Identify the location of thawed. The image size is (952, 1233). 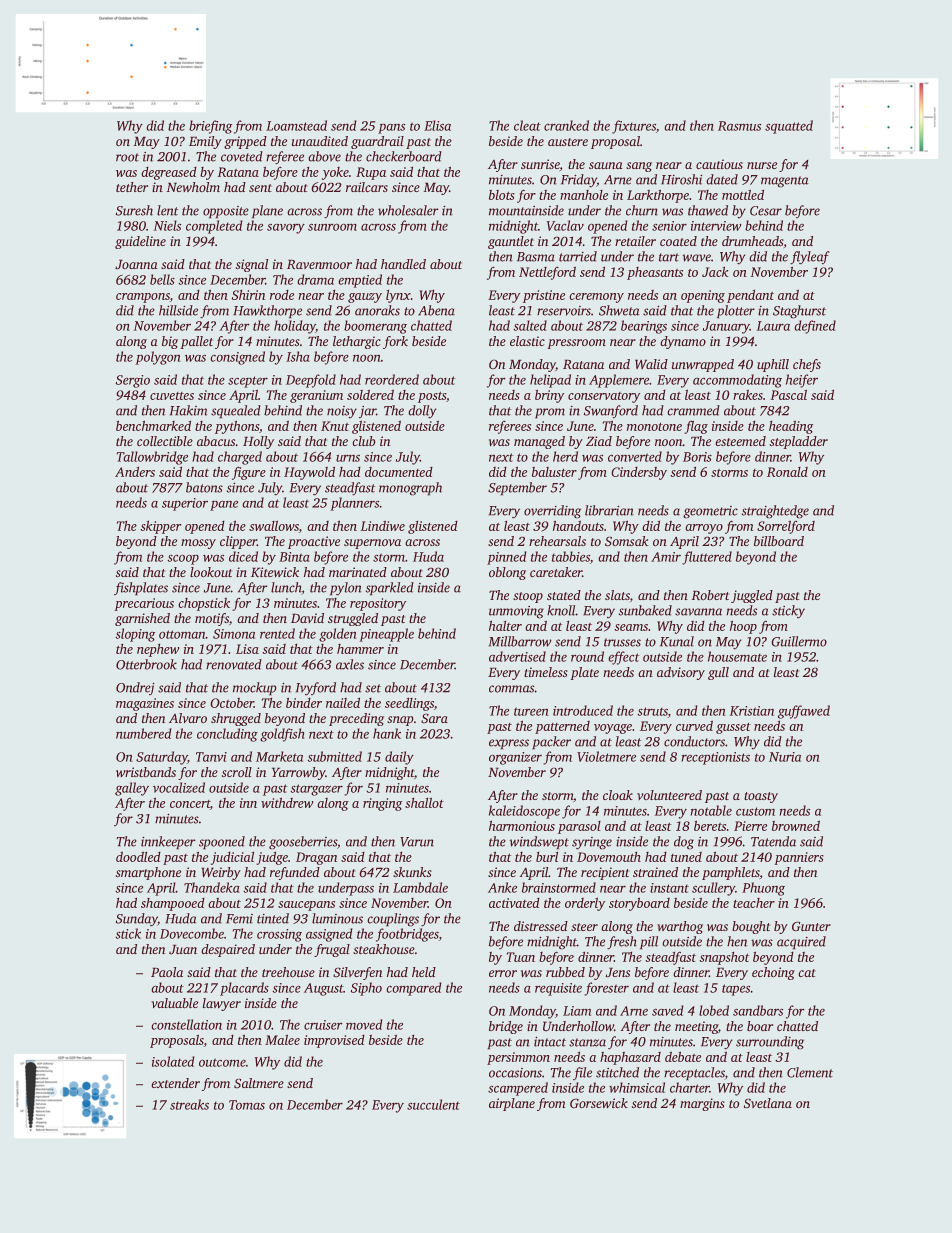
(708, 210).
